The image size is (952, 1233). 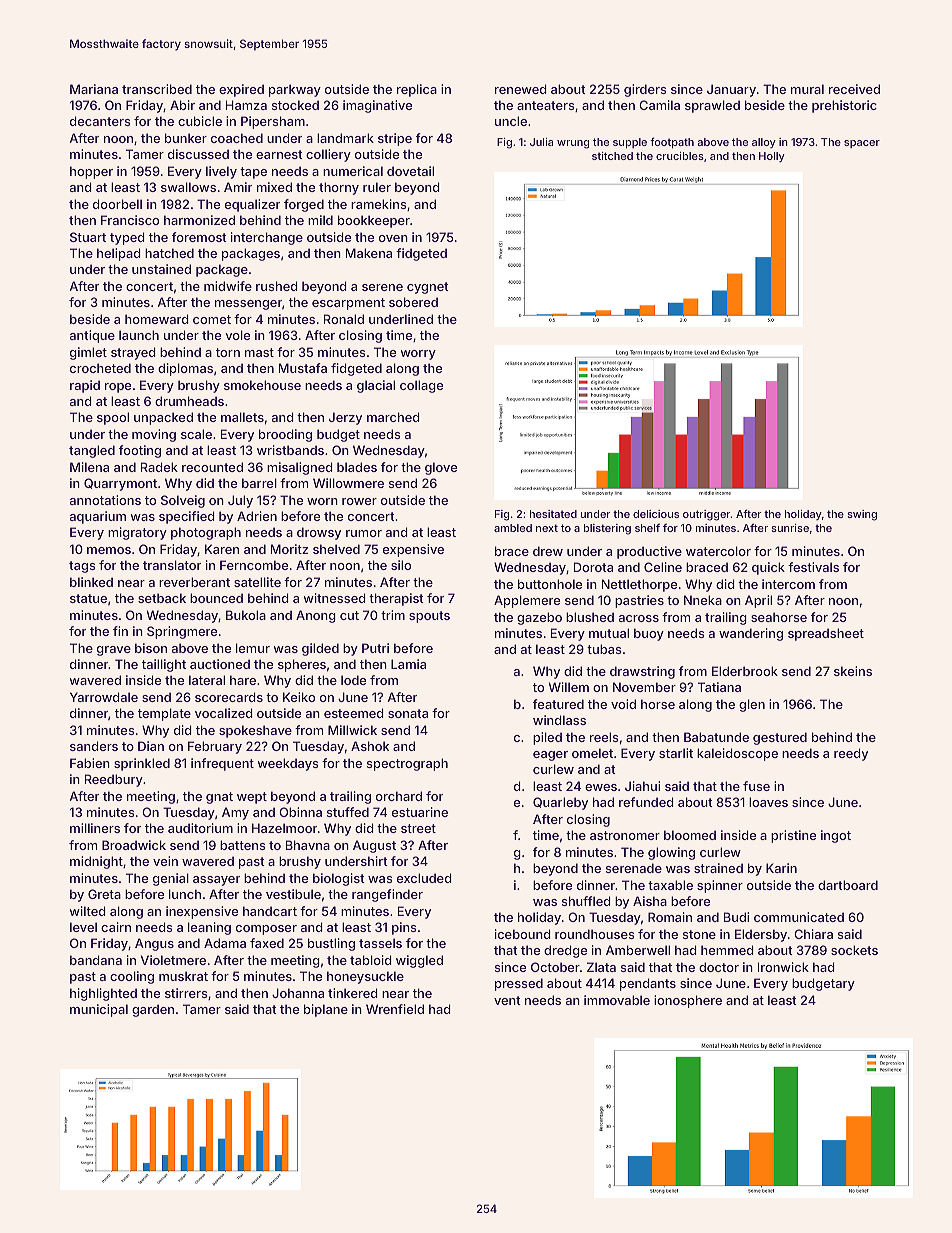 What do you see at coordinates (612, 156) in the screenshot?
I see `stitched` at bounding box center [612, 156].
